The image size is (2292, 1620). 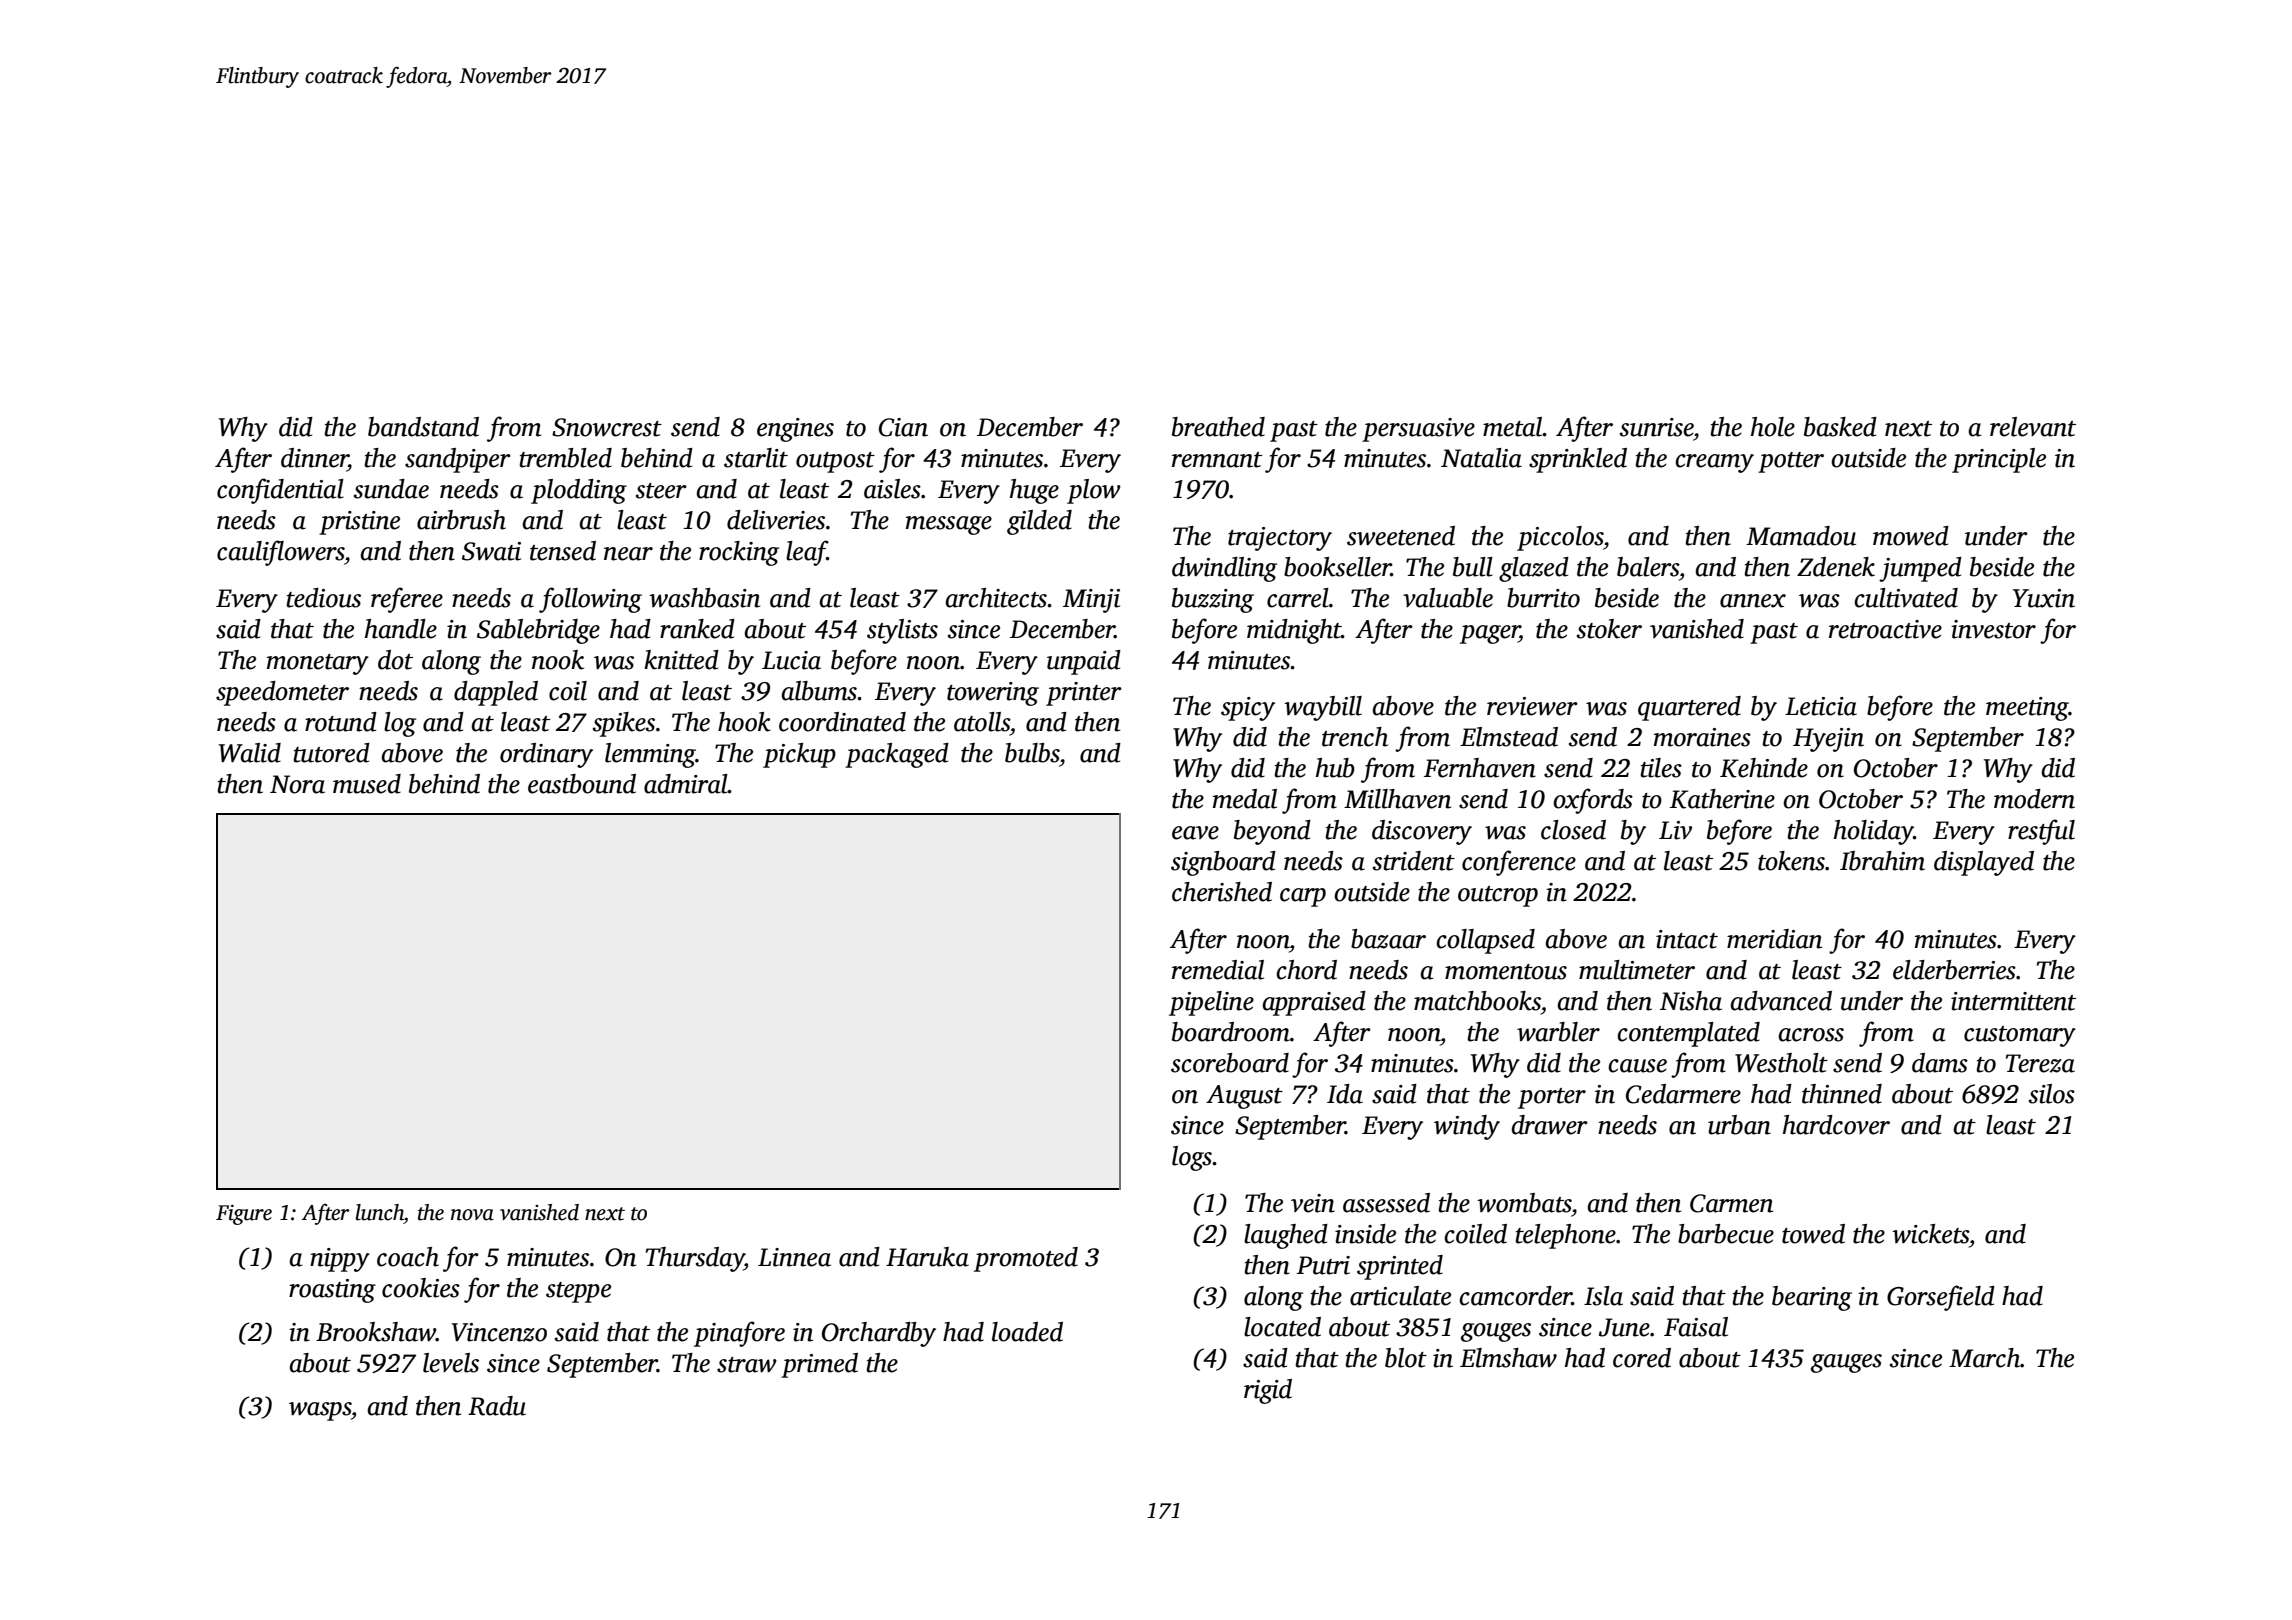 What do you see at coordinates (1773, 427) in the screenshot?
I see `hole` at bounding box center [1773, 427].
